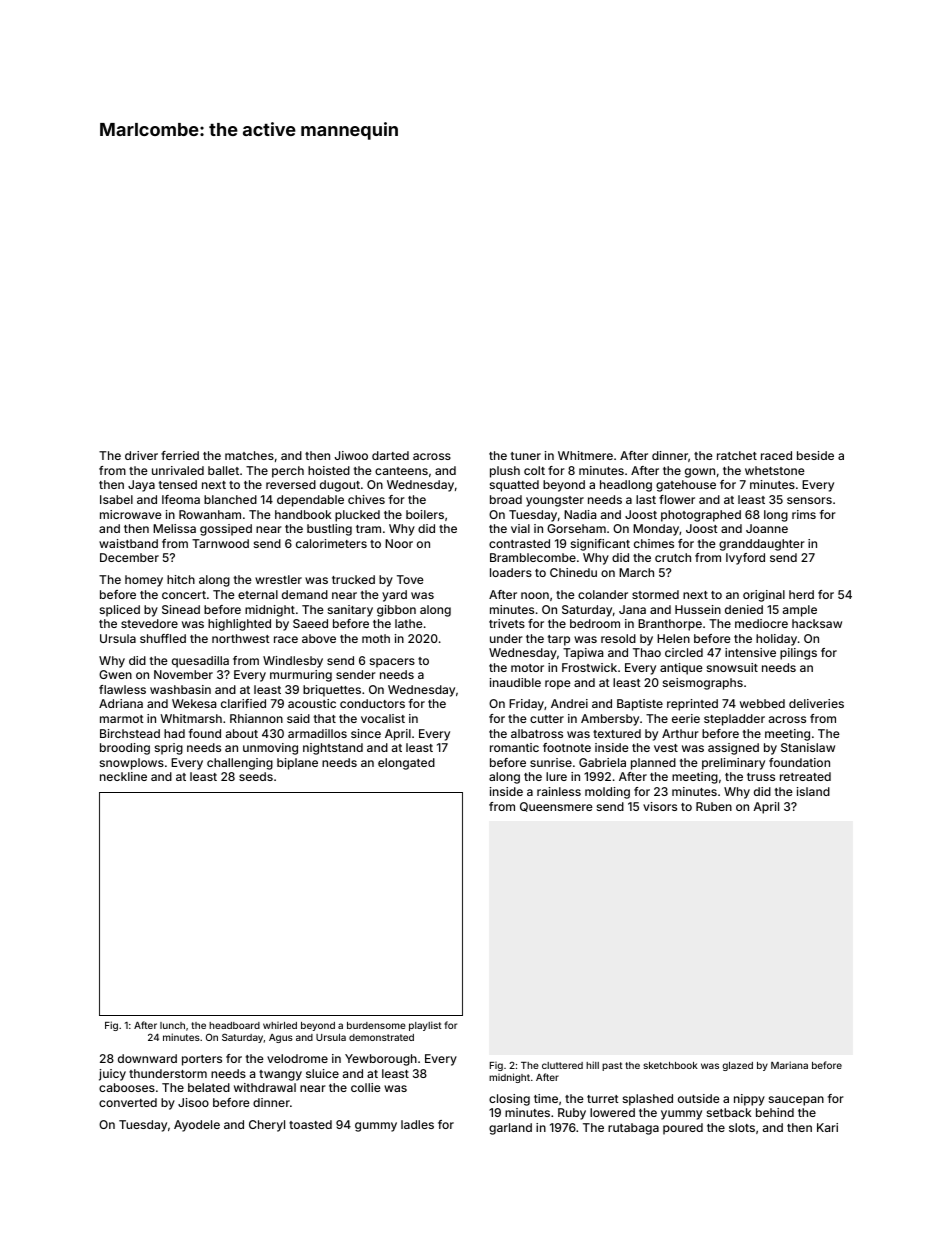 The height and width of the screenshot is (1233, 952). I want to click on neckline, so click(123, 776).
